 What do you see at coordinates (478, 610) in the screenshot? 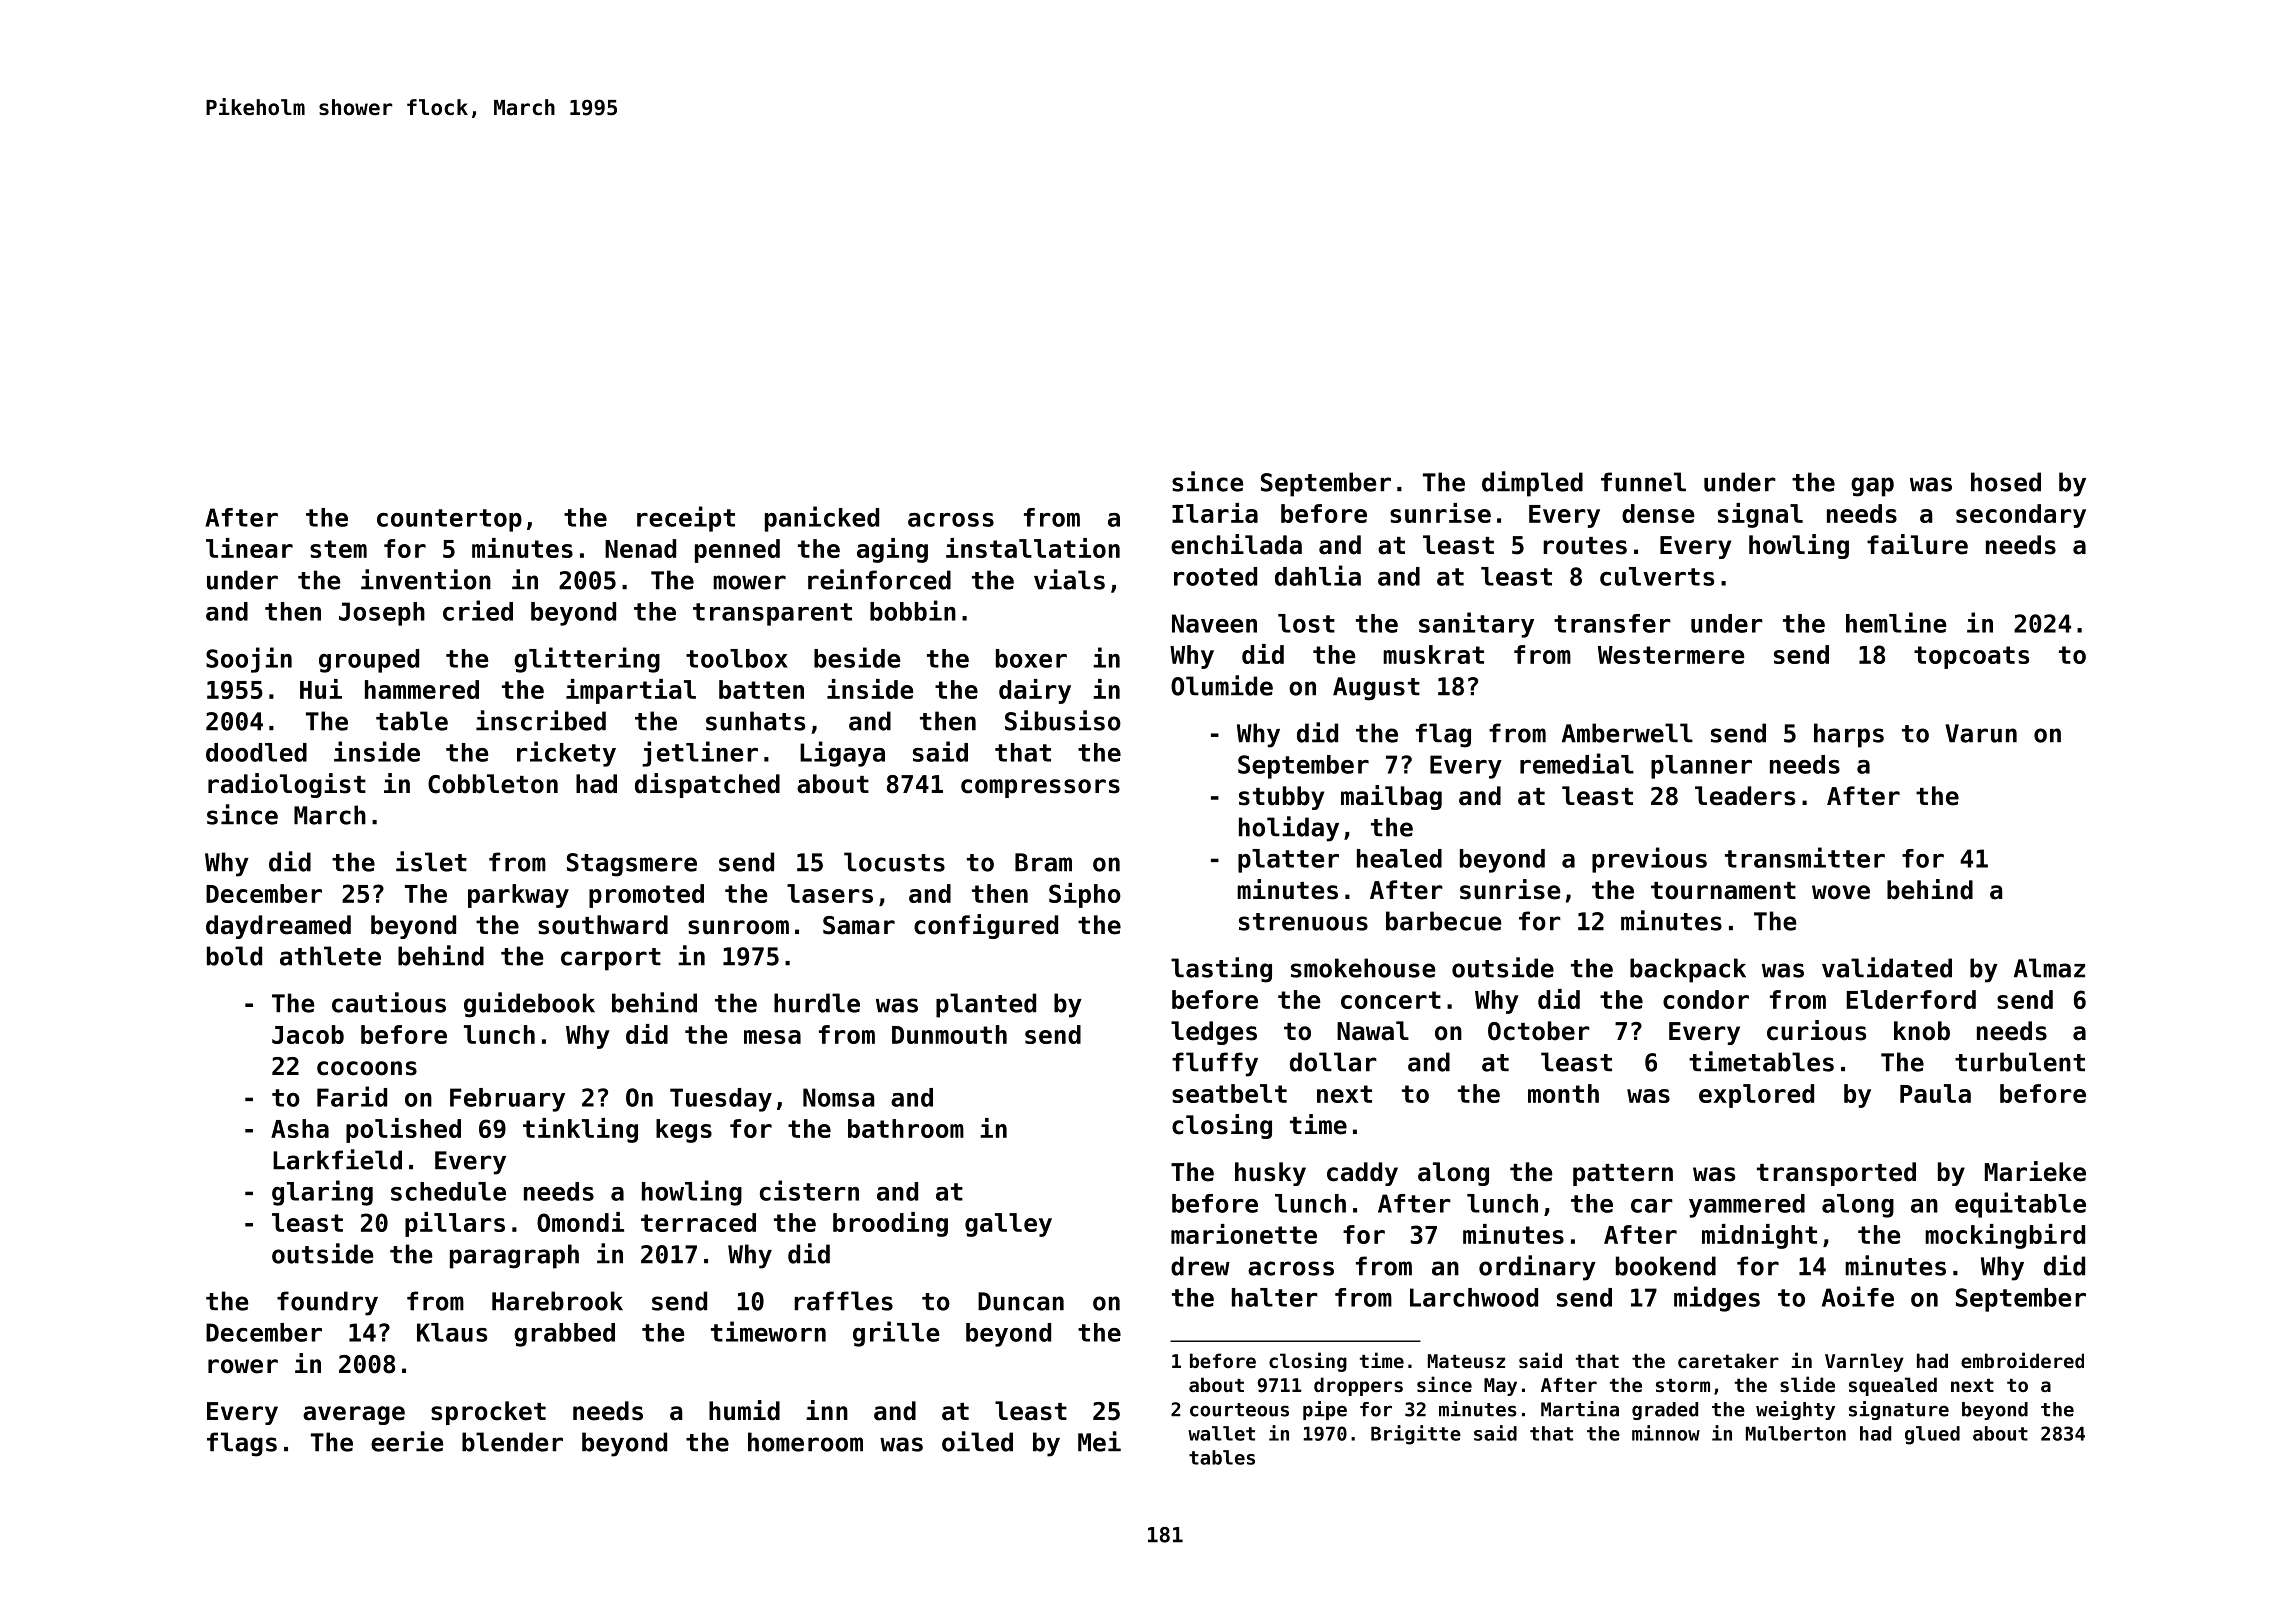
I see `cried` at bounding box center [478, 610].
